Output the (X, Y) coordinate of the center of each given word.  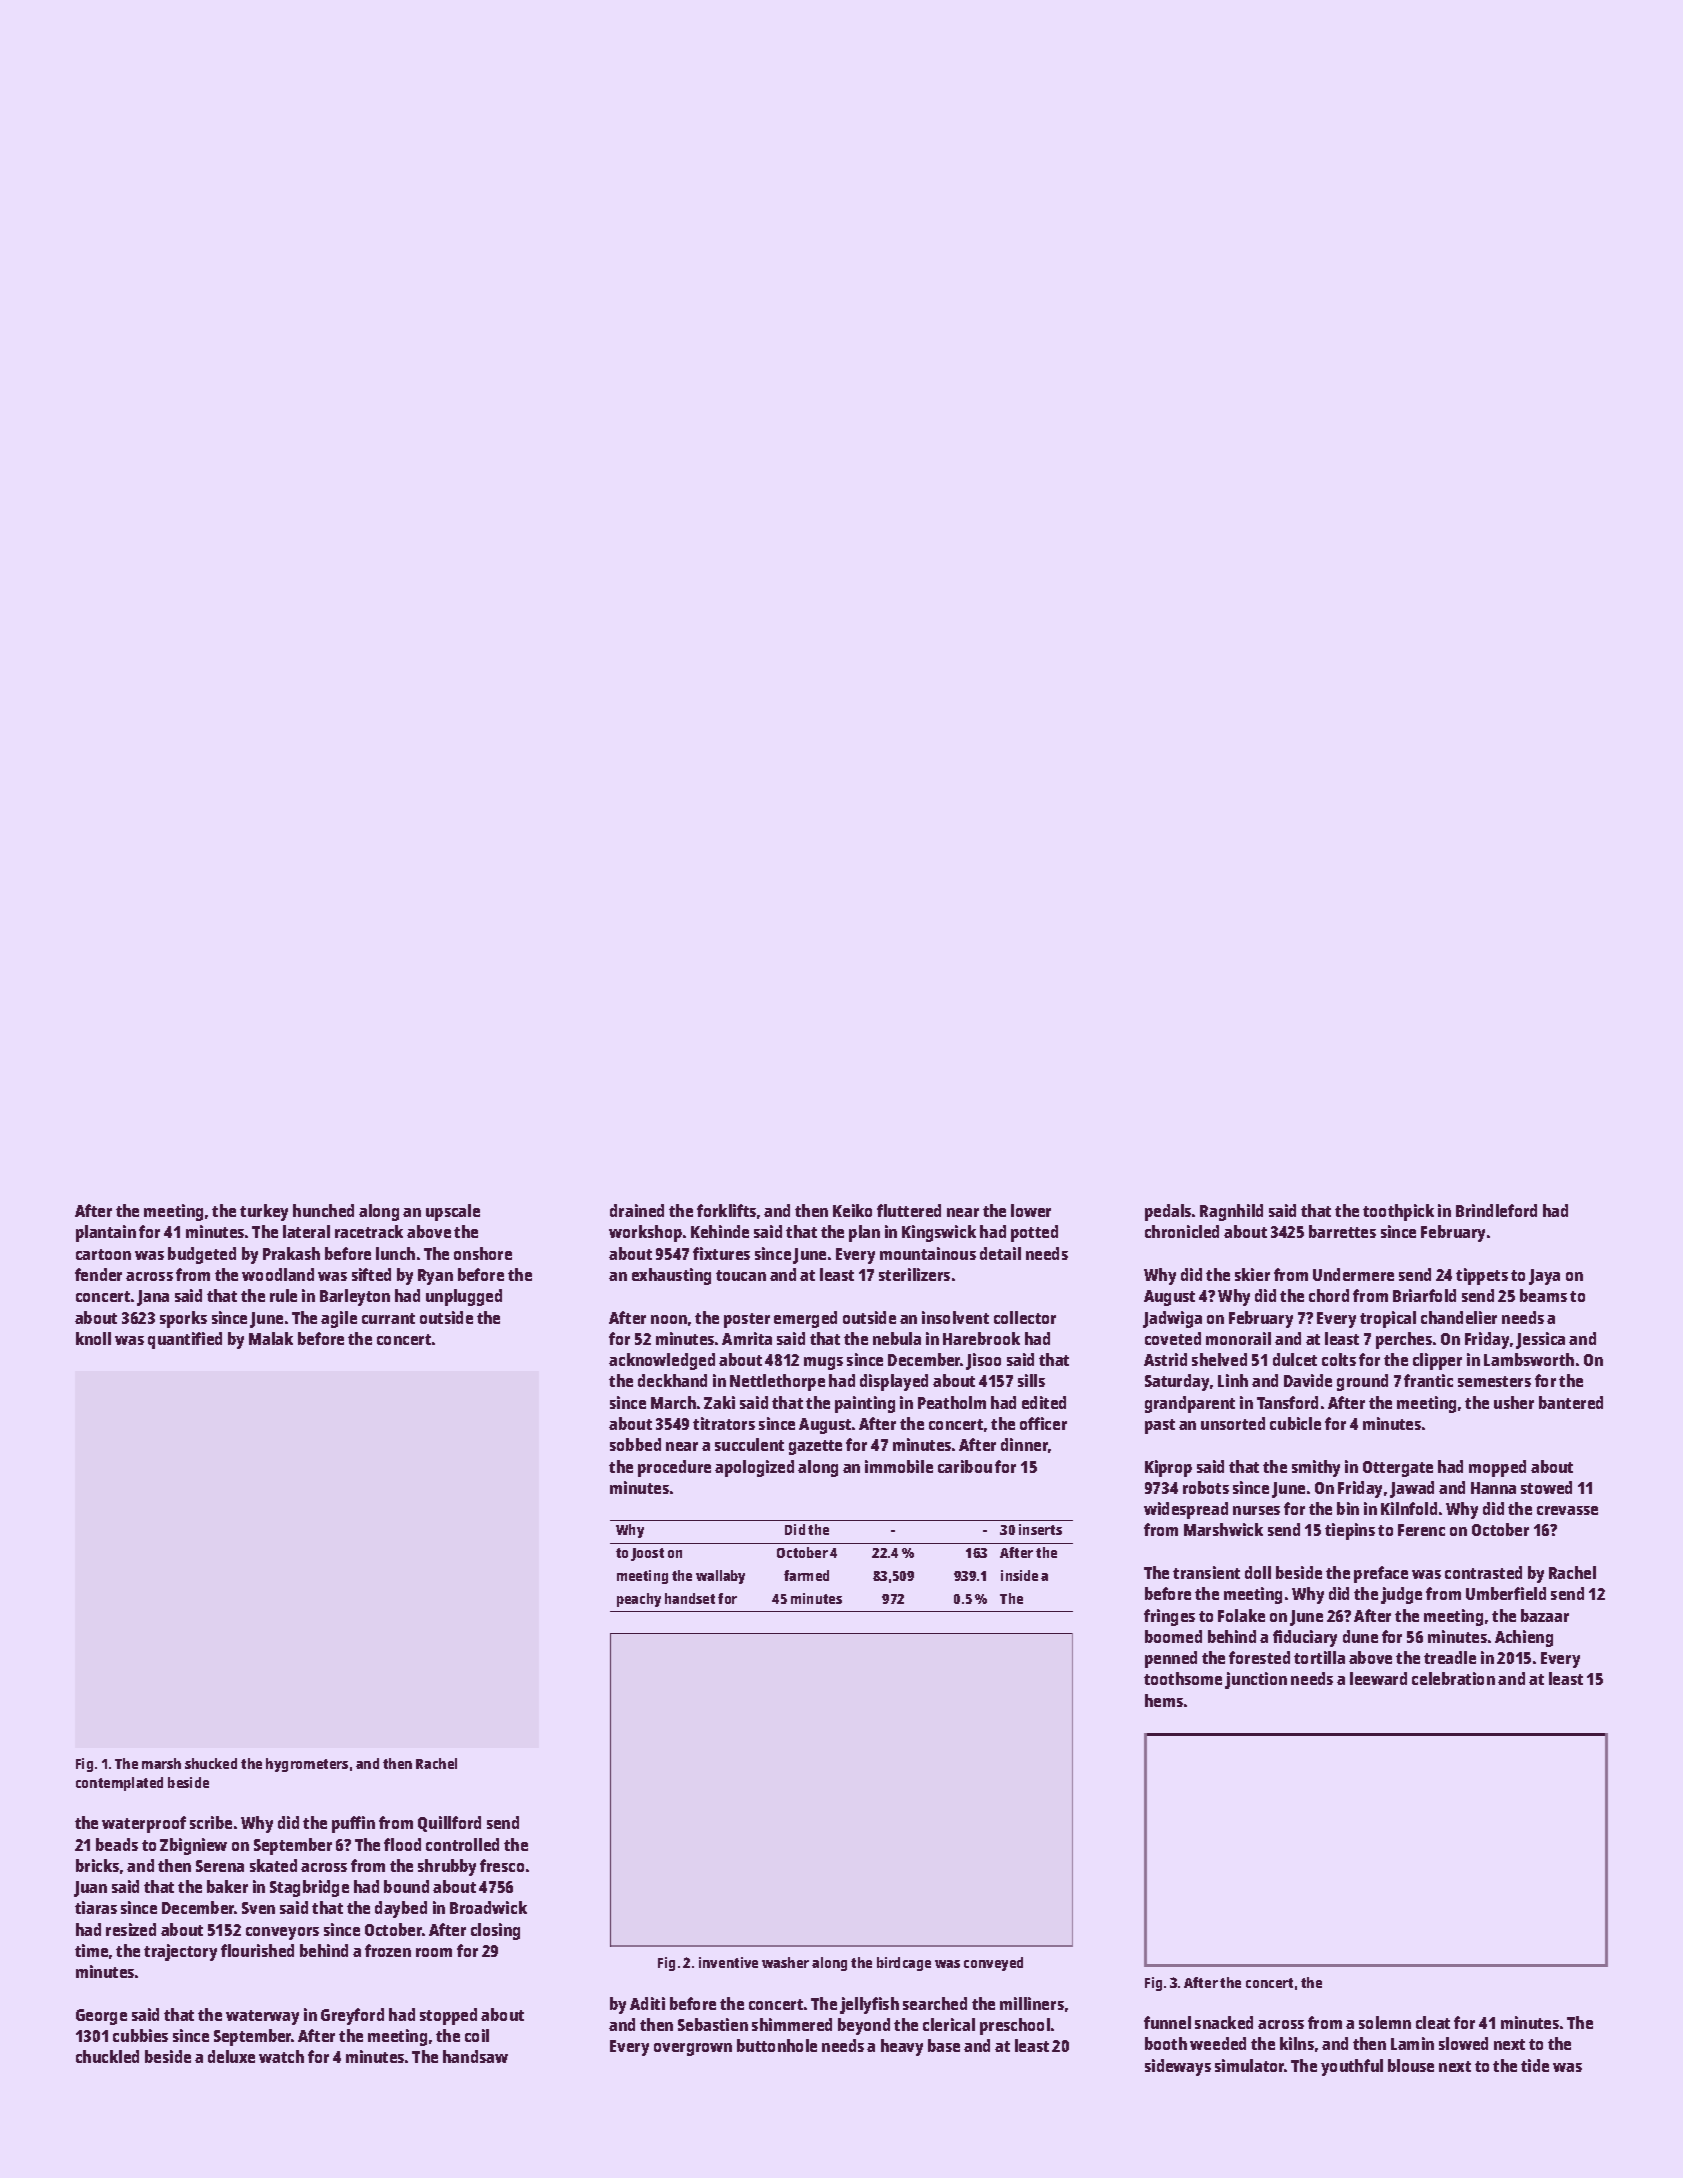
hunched (323, 1210)
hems (1164, 1700)
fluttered (909, 1210)
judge (1401, 1595)
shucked (211, 1763)
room (434, 1952)
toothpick (1398, 1212)
